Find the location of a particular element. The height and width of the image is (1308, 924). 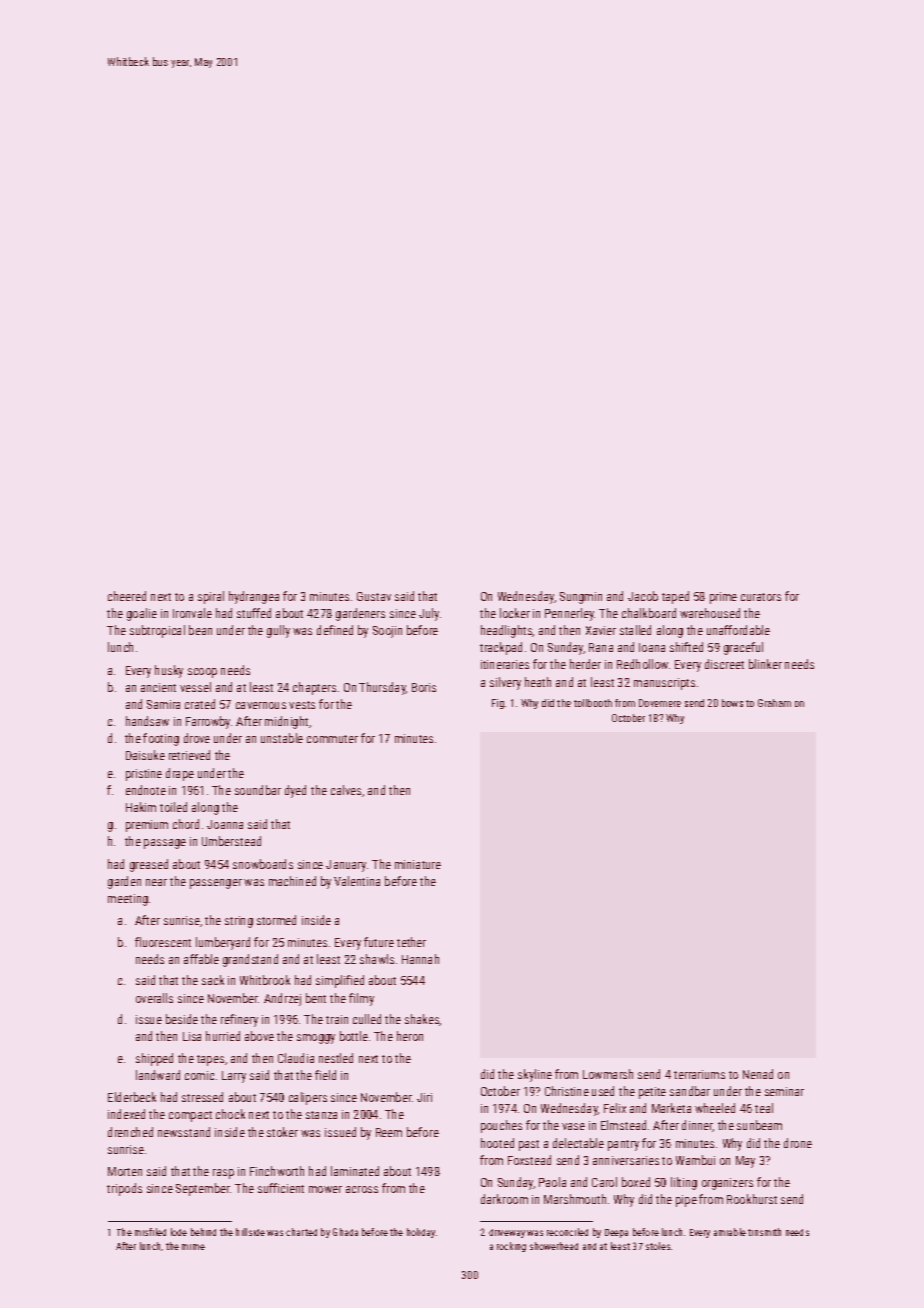

terrariums is located at coordinates (699, 1074).
